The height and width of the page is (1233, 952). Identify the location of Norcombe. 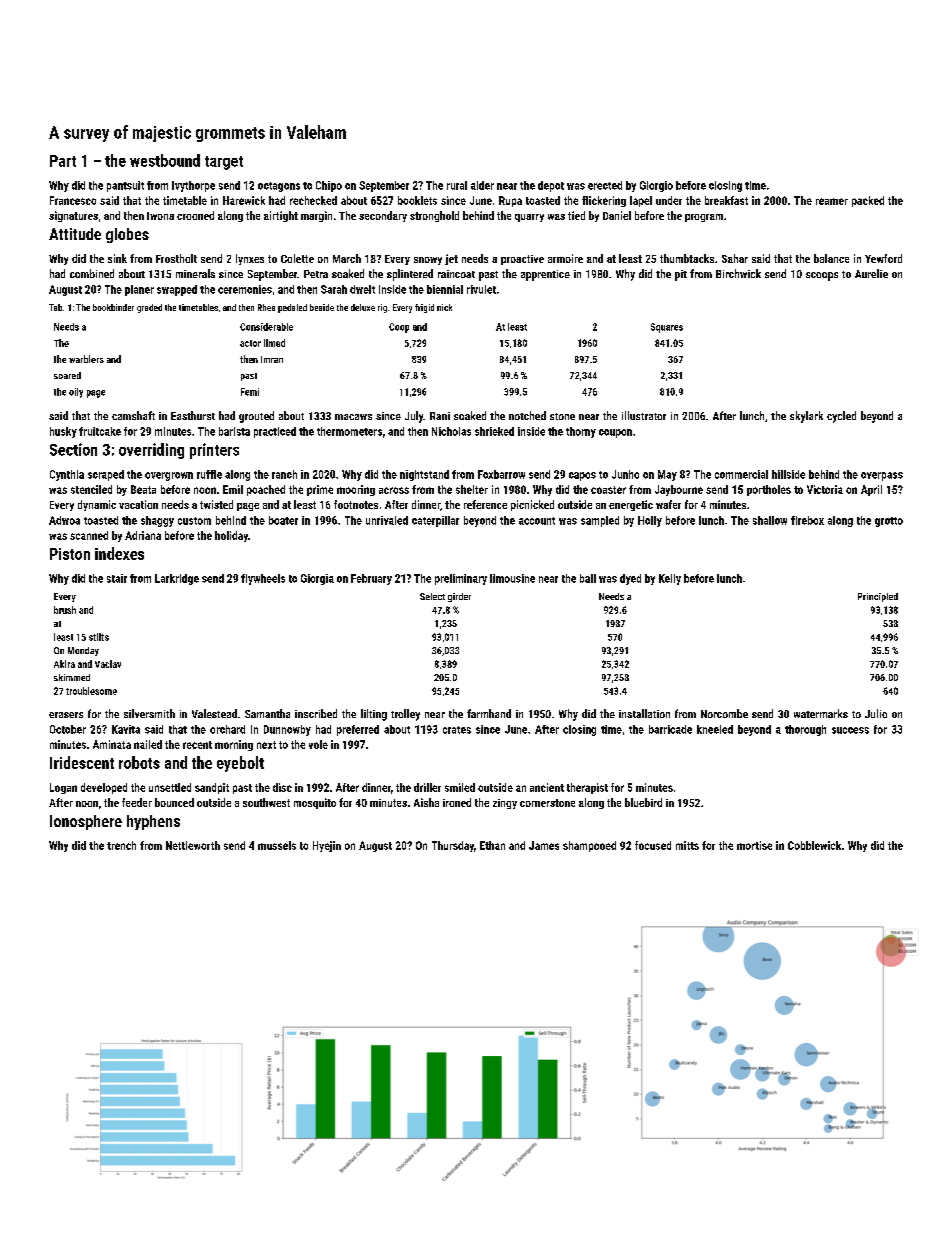
(724, 713).
